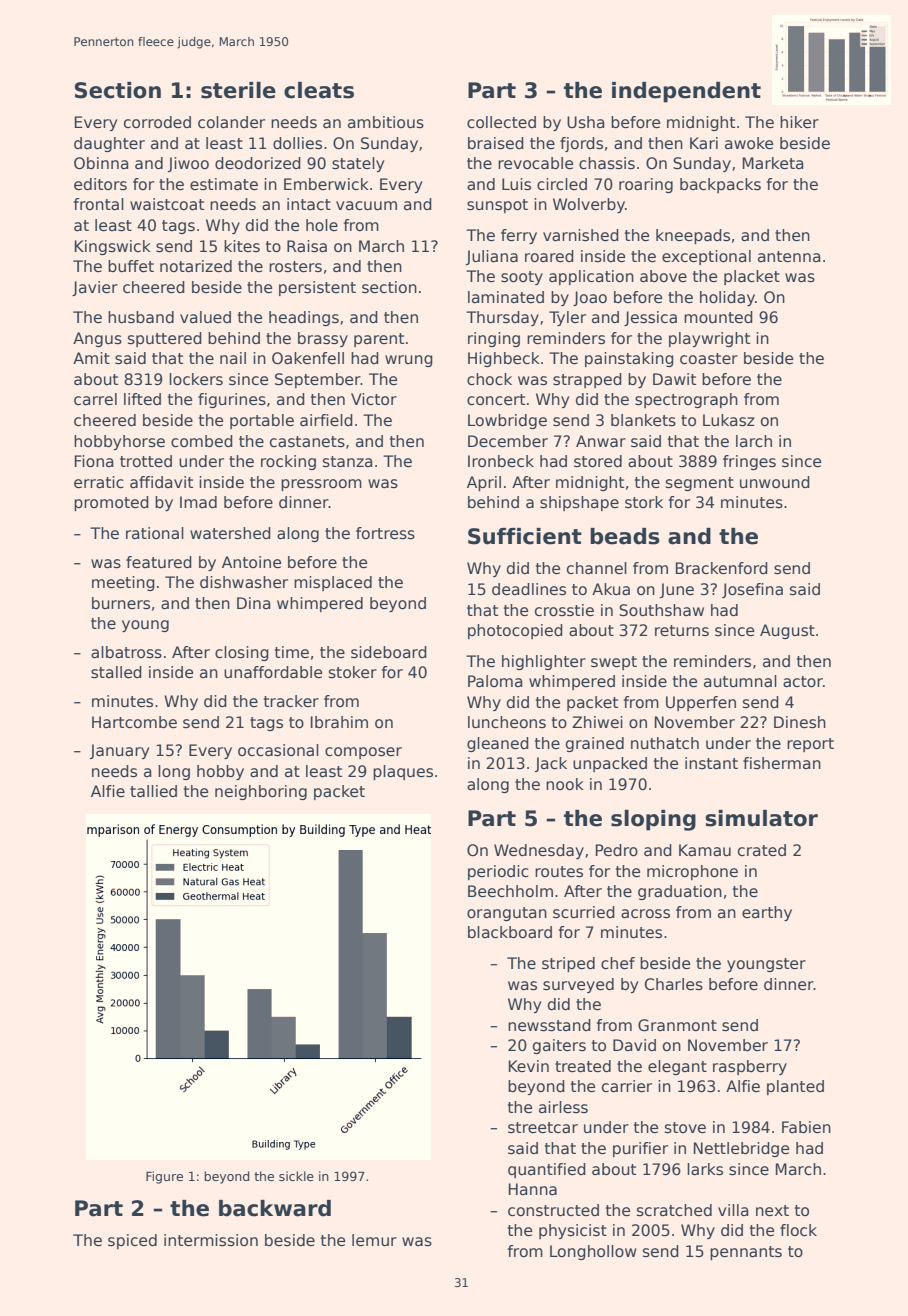 The height and width of the document is (1316, 908). What do you see at coordinates (157, 122) in the document?
I see `corroded` at bounding box center [157, 122].
